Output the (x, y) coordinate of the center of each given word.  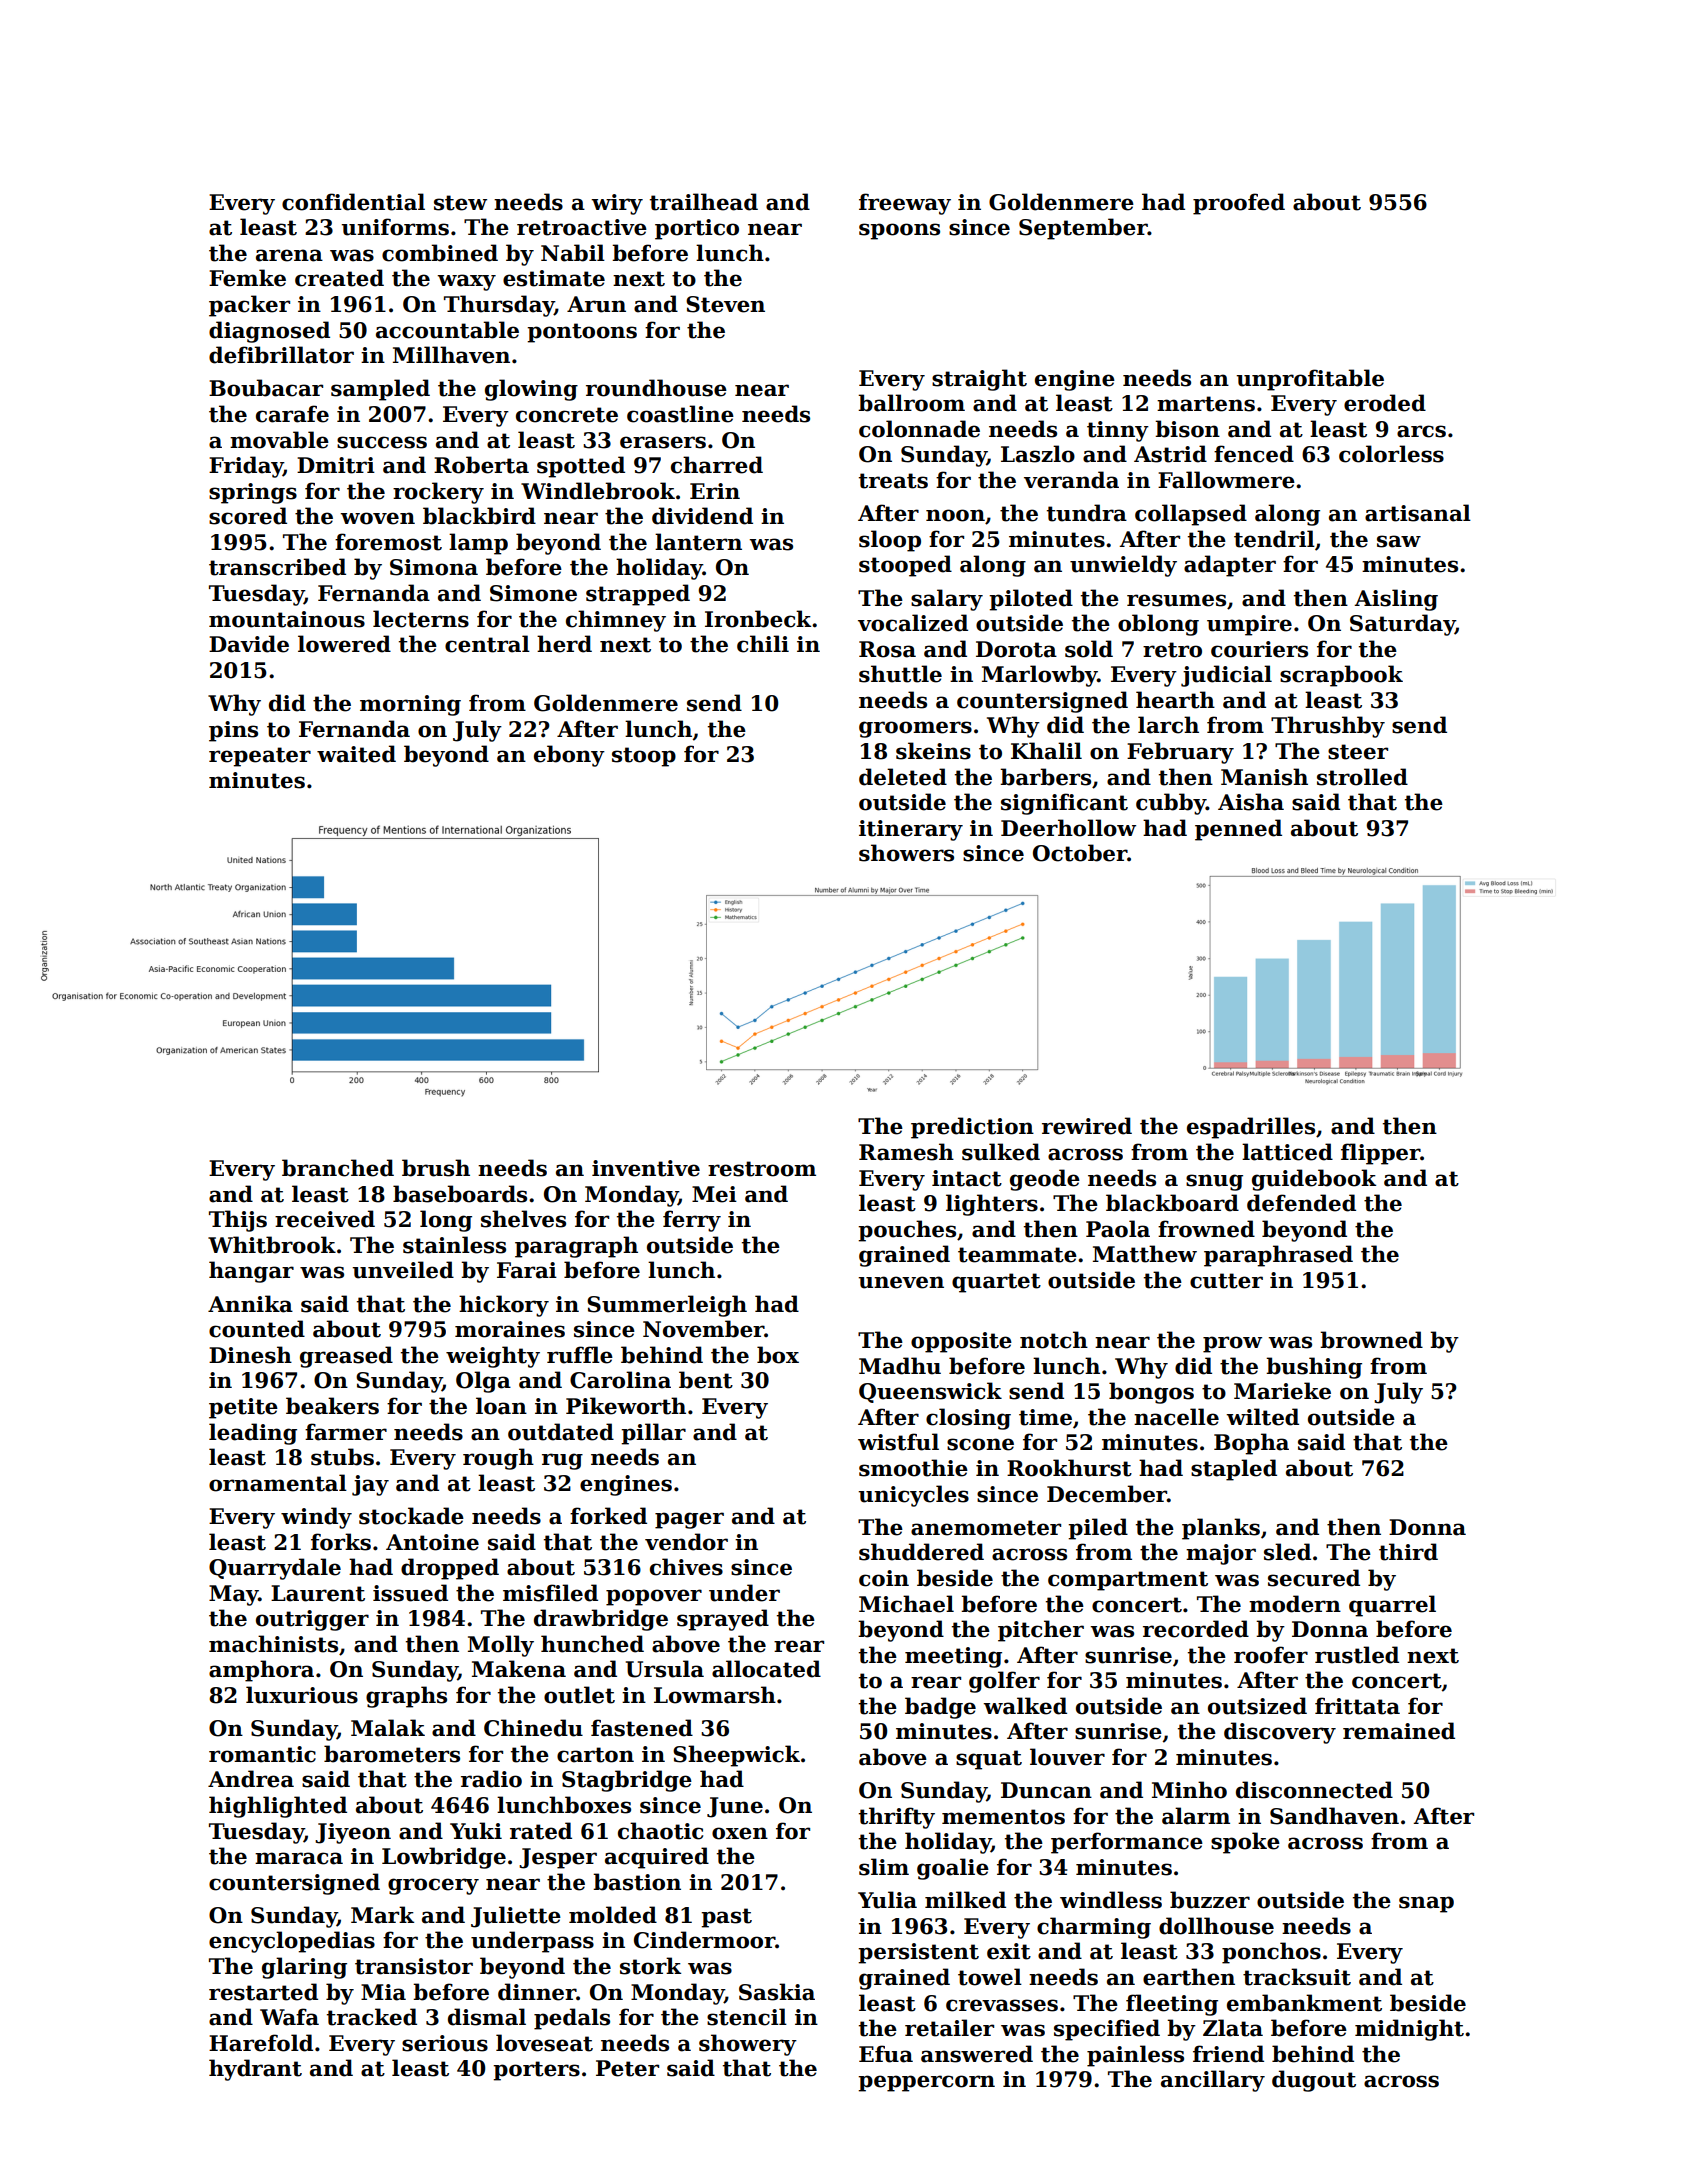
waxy (466, 282)
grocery (433, 1886)
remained (1399, 1731)
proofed (1239, 204)
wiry (617, 204)
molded (613, 1915)
